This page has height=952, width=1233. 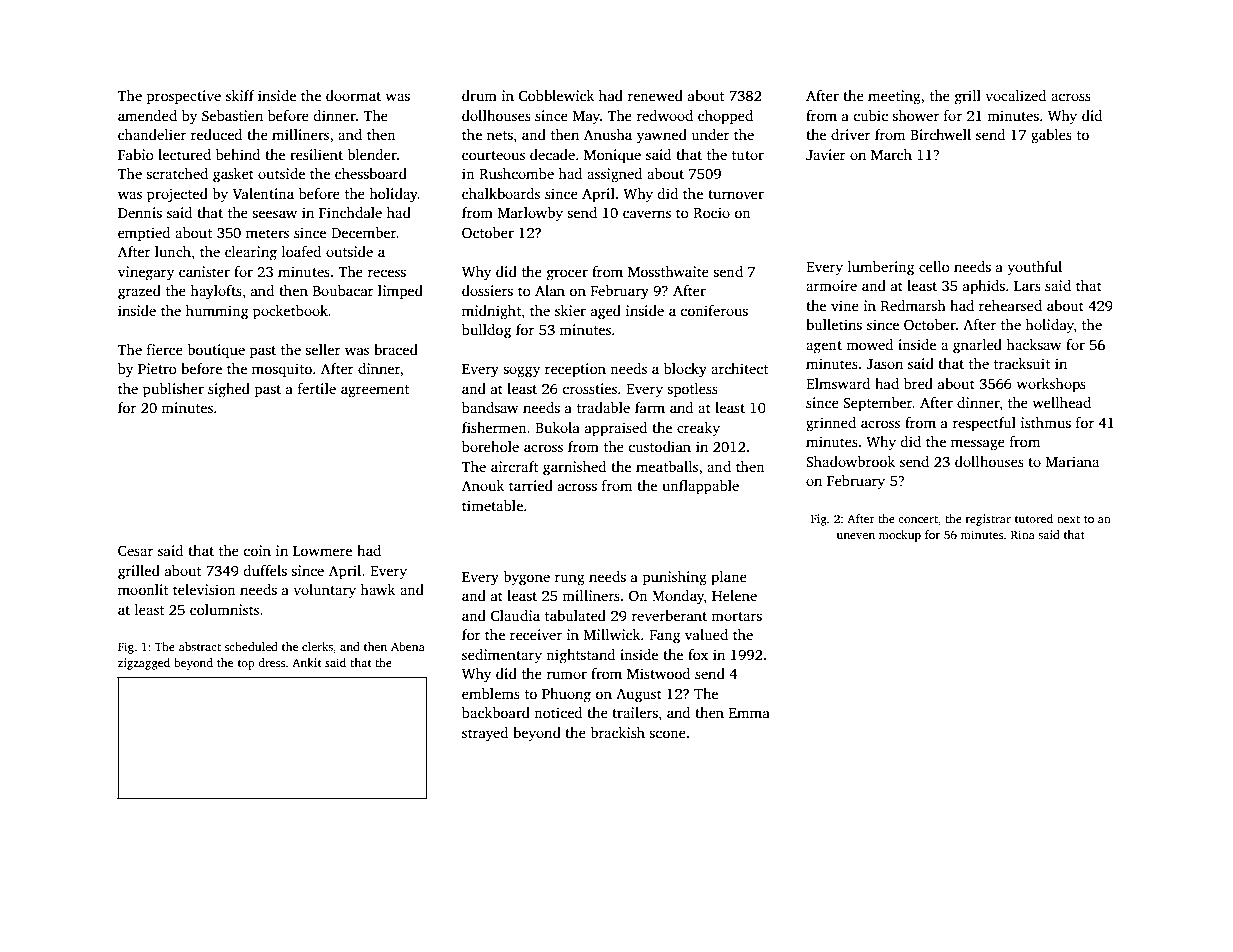 I want to click on chopped, so click(x=725, y=117).
